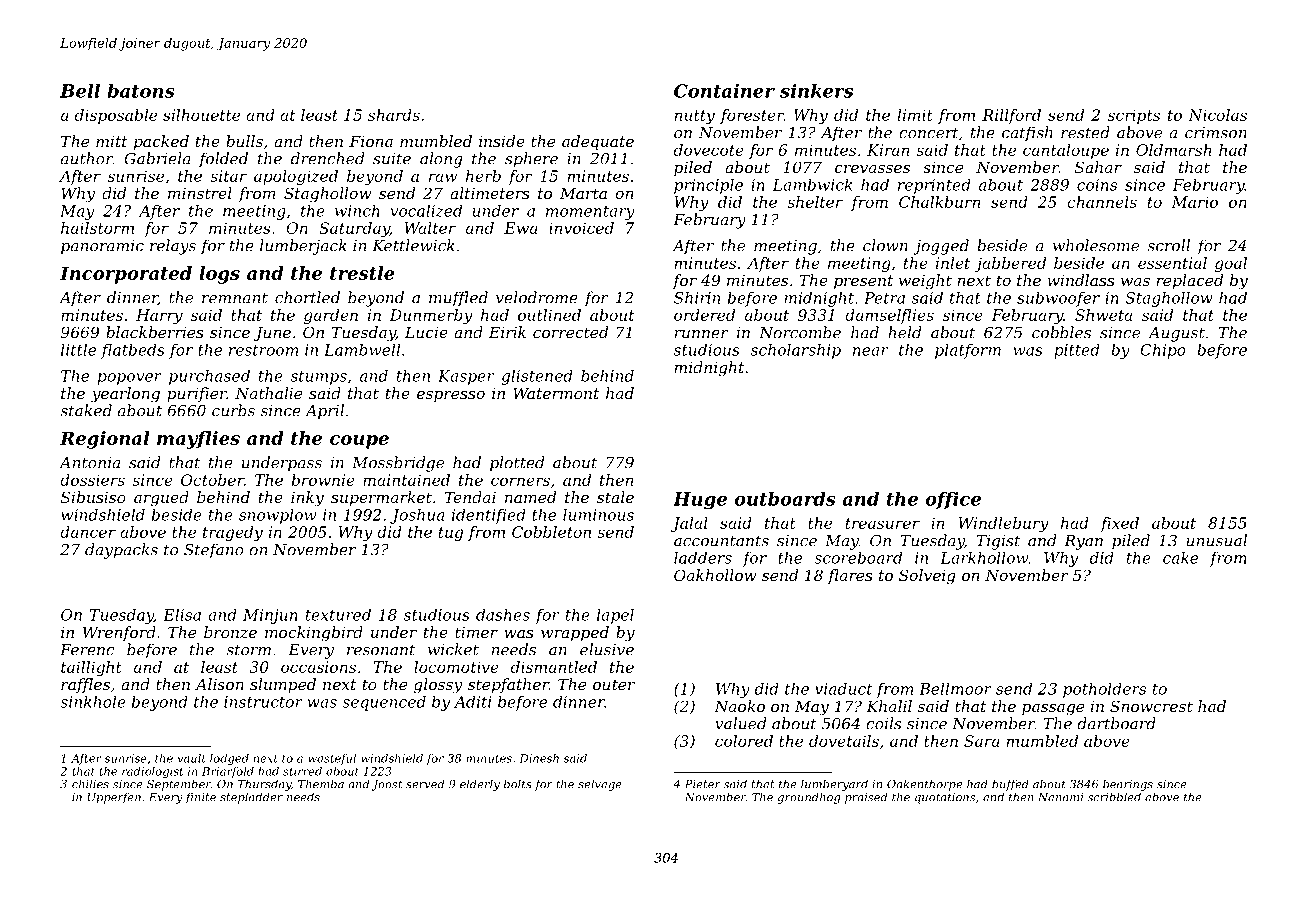  Describe the element at coordinates (968, 351) in the document. I see `platform` at that location.
